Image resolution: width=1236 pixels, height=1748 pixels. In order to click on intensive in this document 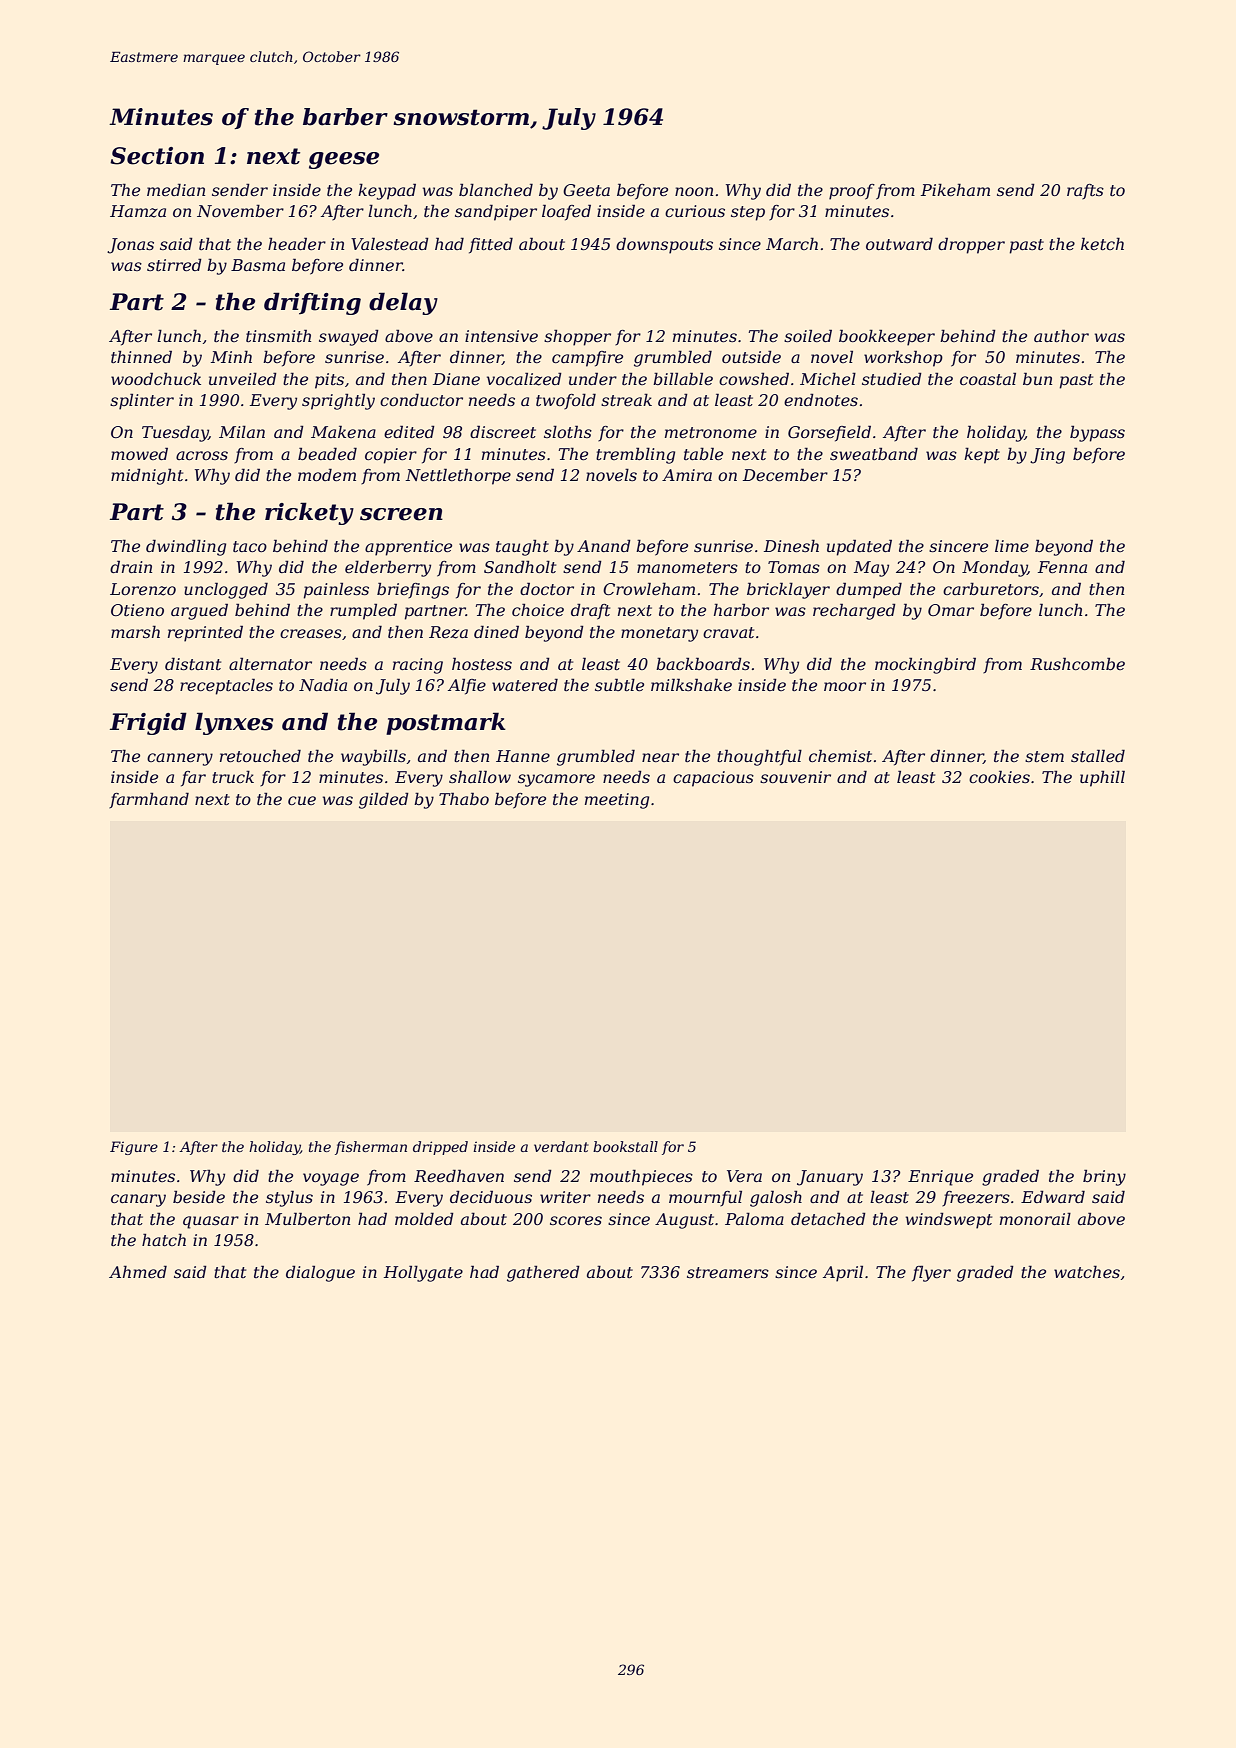, I will do `click(501, 336)`.
